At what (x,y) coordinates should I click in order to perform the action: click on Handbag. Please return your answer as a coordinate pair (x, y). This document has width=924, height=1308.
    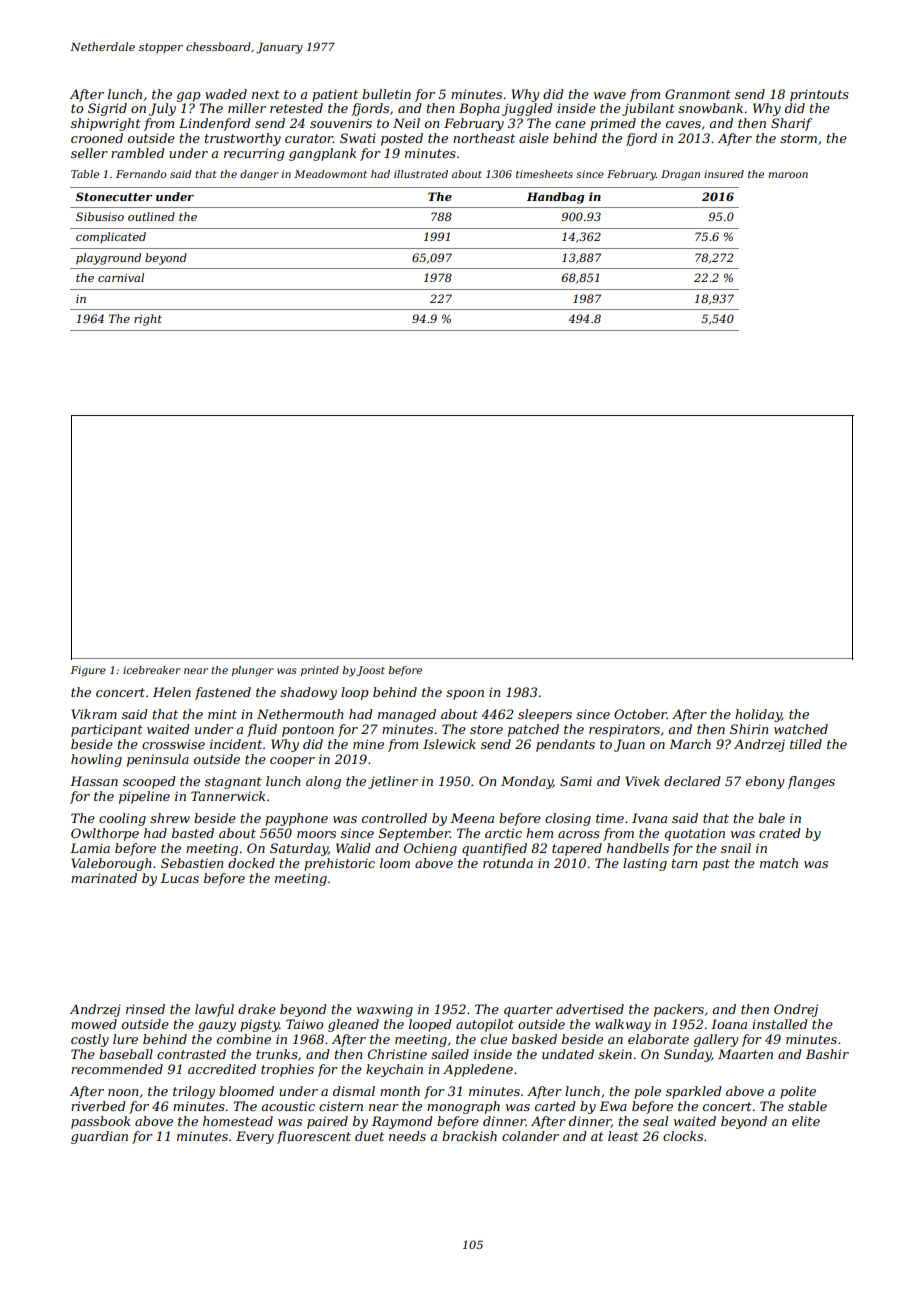
    Looking at the image, I should click on (555, 198).
